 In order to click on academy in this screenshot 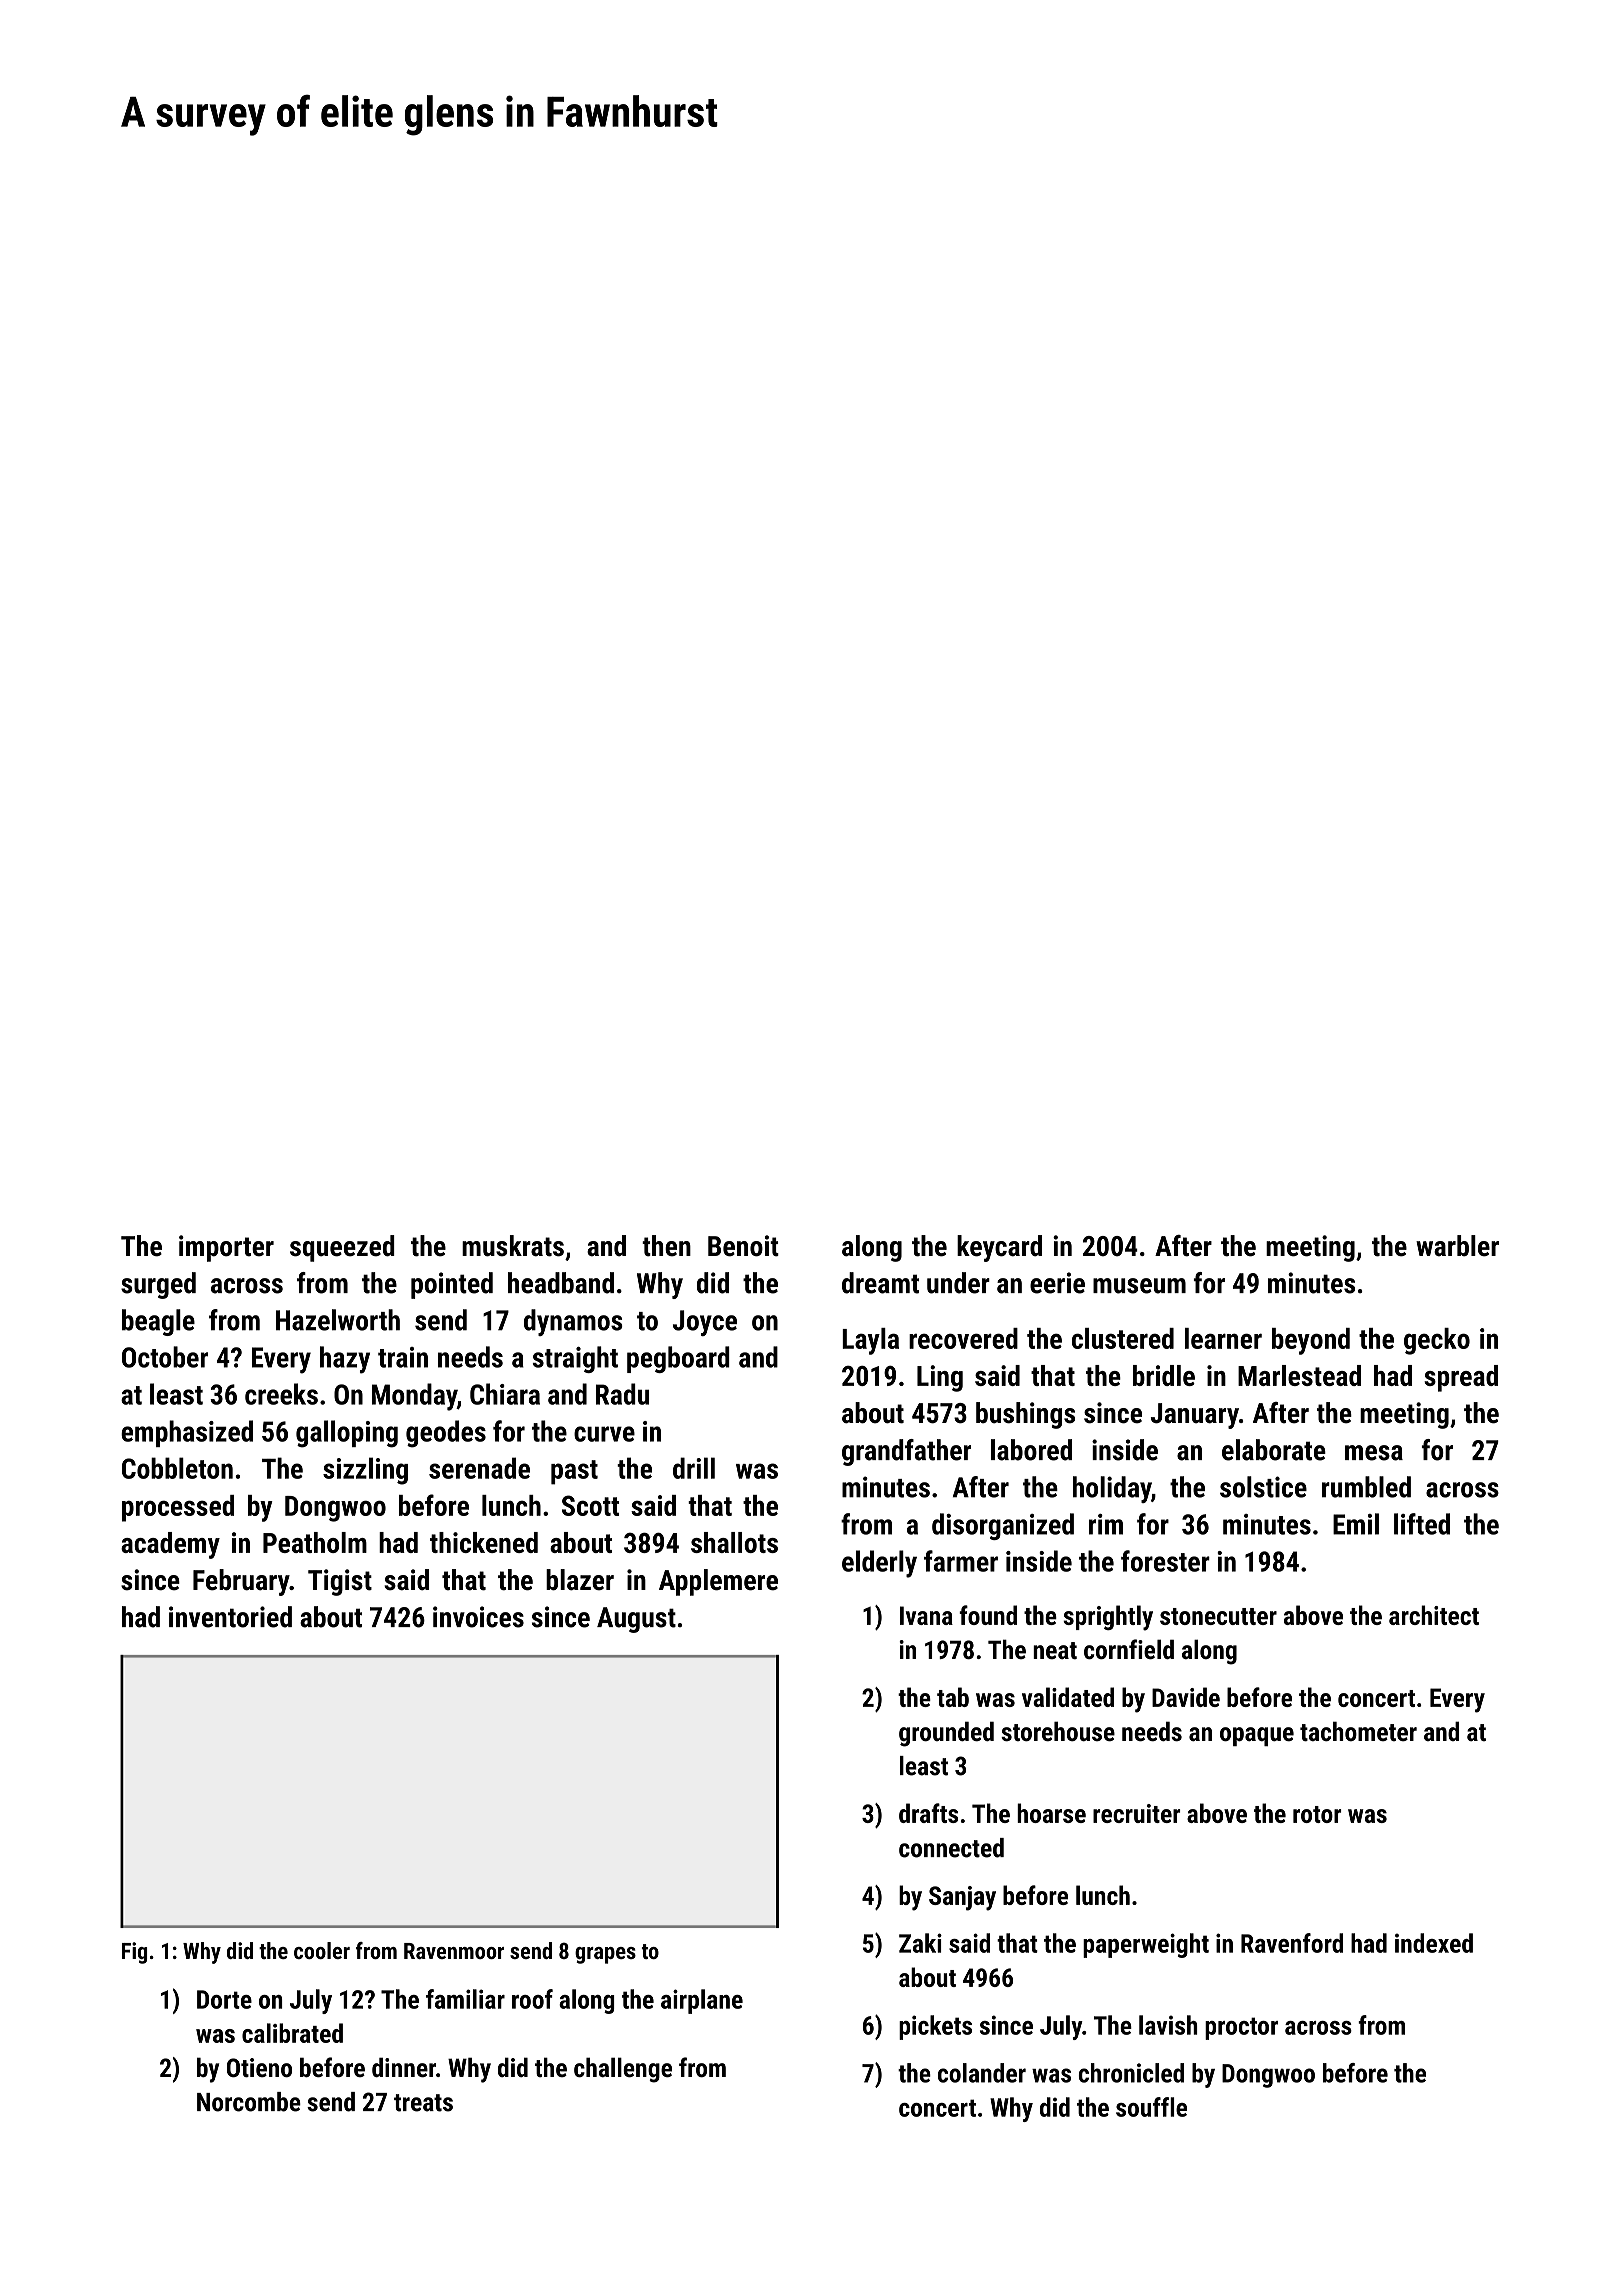, I will do `click(170, 1545)`.
